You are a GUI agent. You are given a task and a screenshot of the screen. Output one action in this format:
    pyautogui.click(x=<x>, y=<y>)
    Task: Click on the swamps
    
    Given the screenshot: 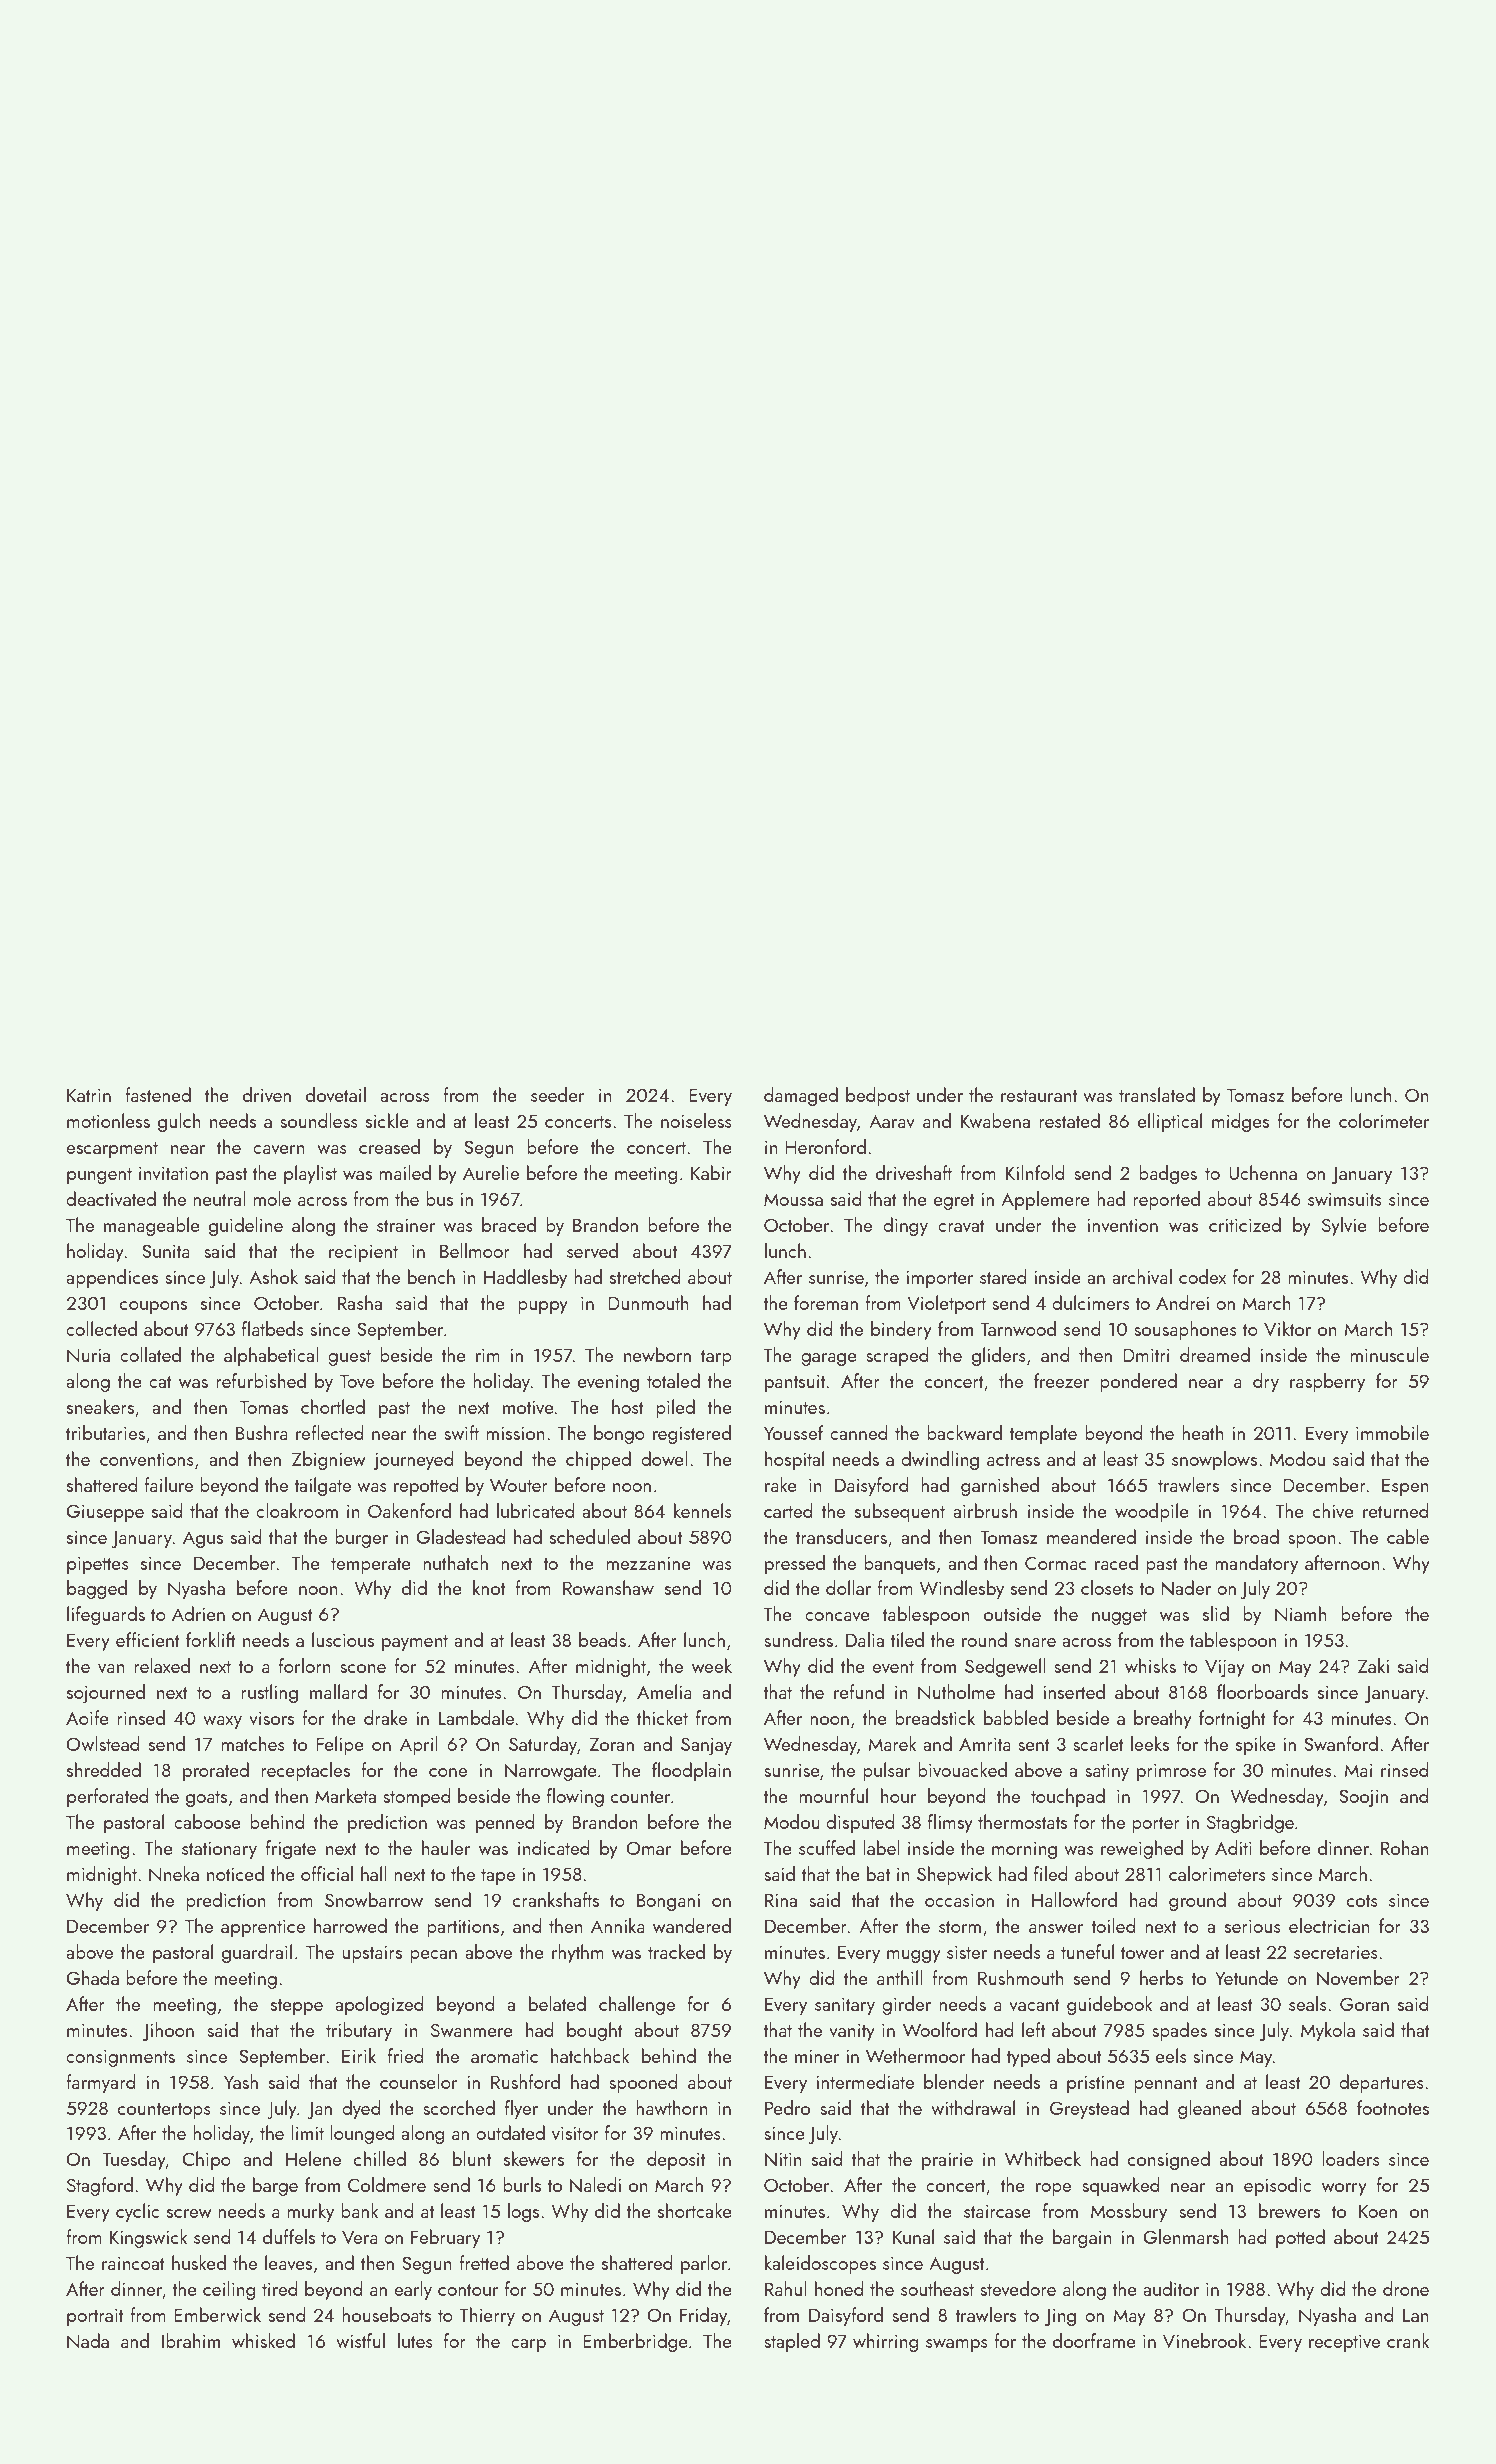 What is the action you would take?
    pyautogui.click(x=957, y=2345)
